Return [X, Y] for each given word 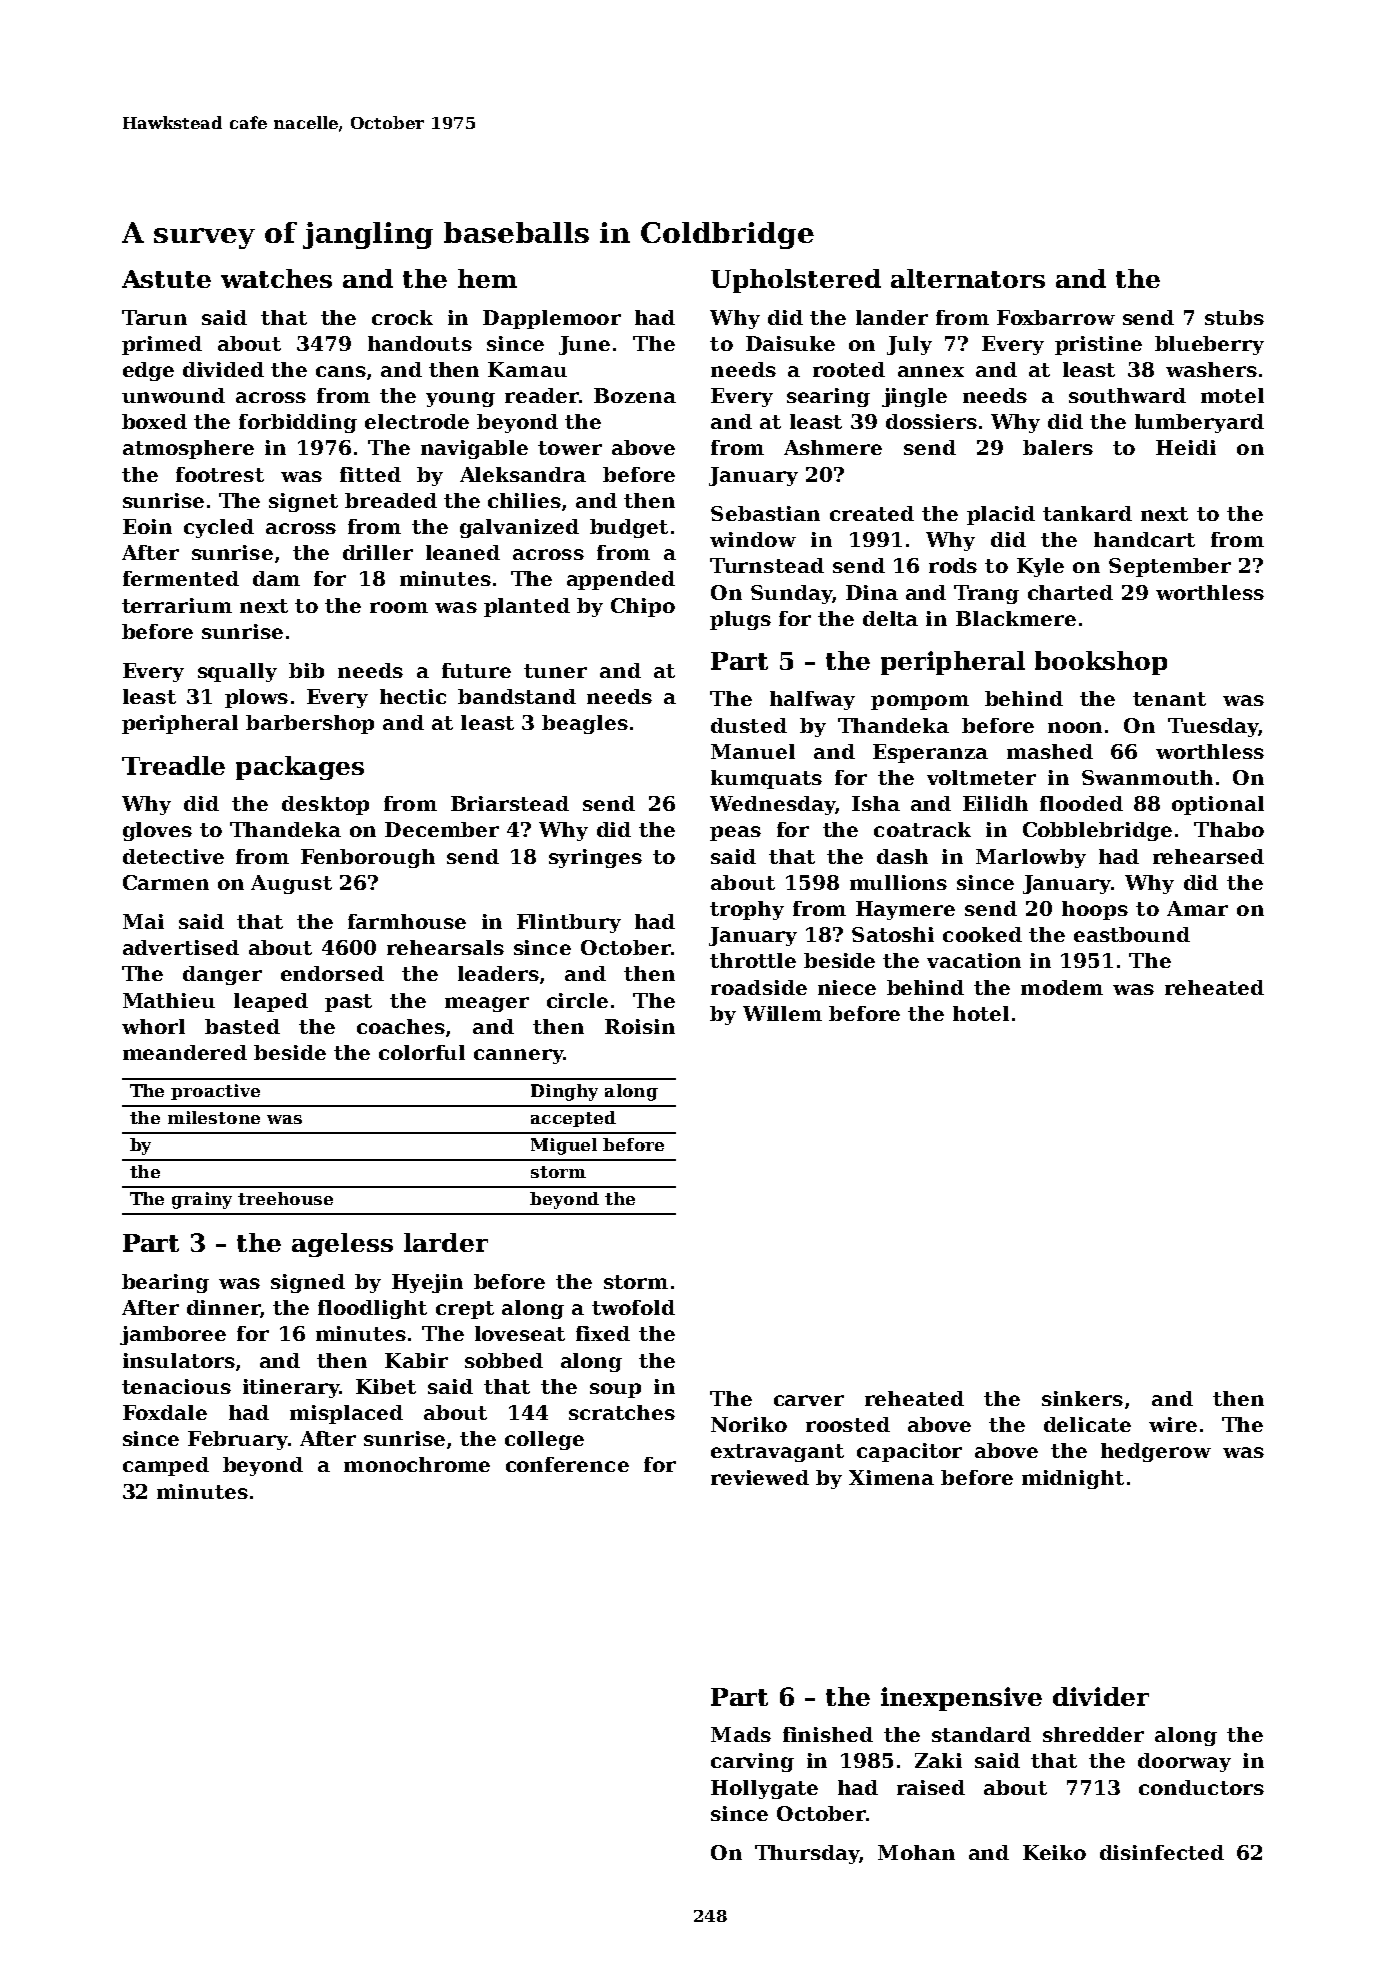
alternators [968, 278]
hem [487, 278]
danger [222, 975]
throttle [753, 960]
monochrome [417, 1464]
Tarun [154, 317]
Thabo [1229, 829]
